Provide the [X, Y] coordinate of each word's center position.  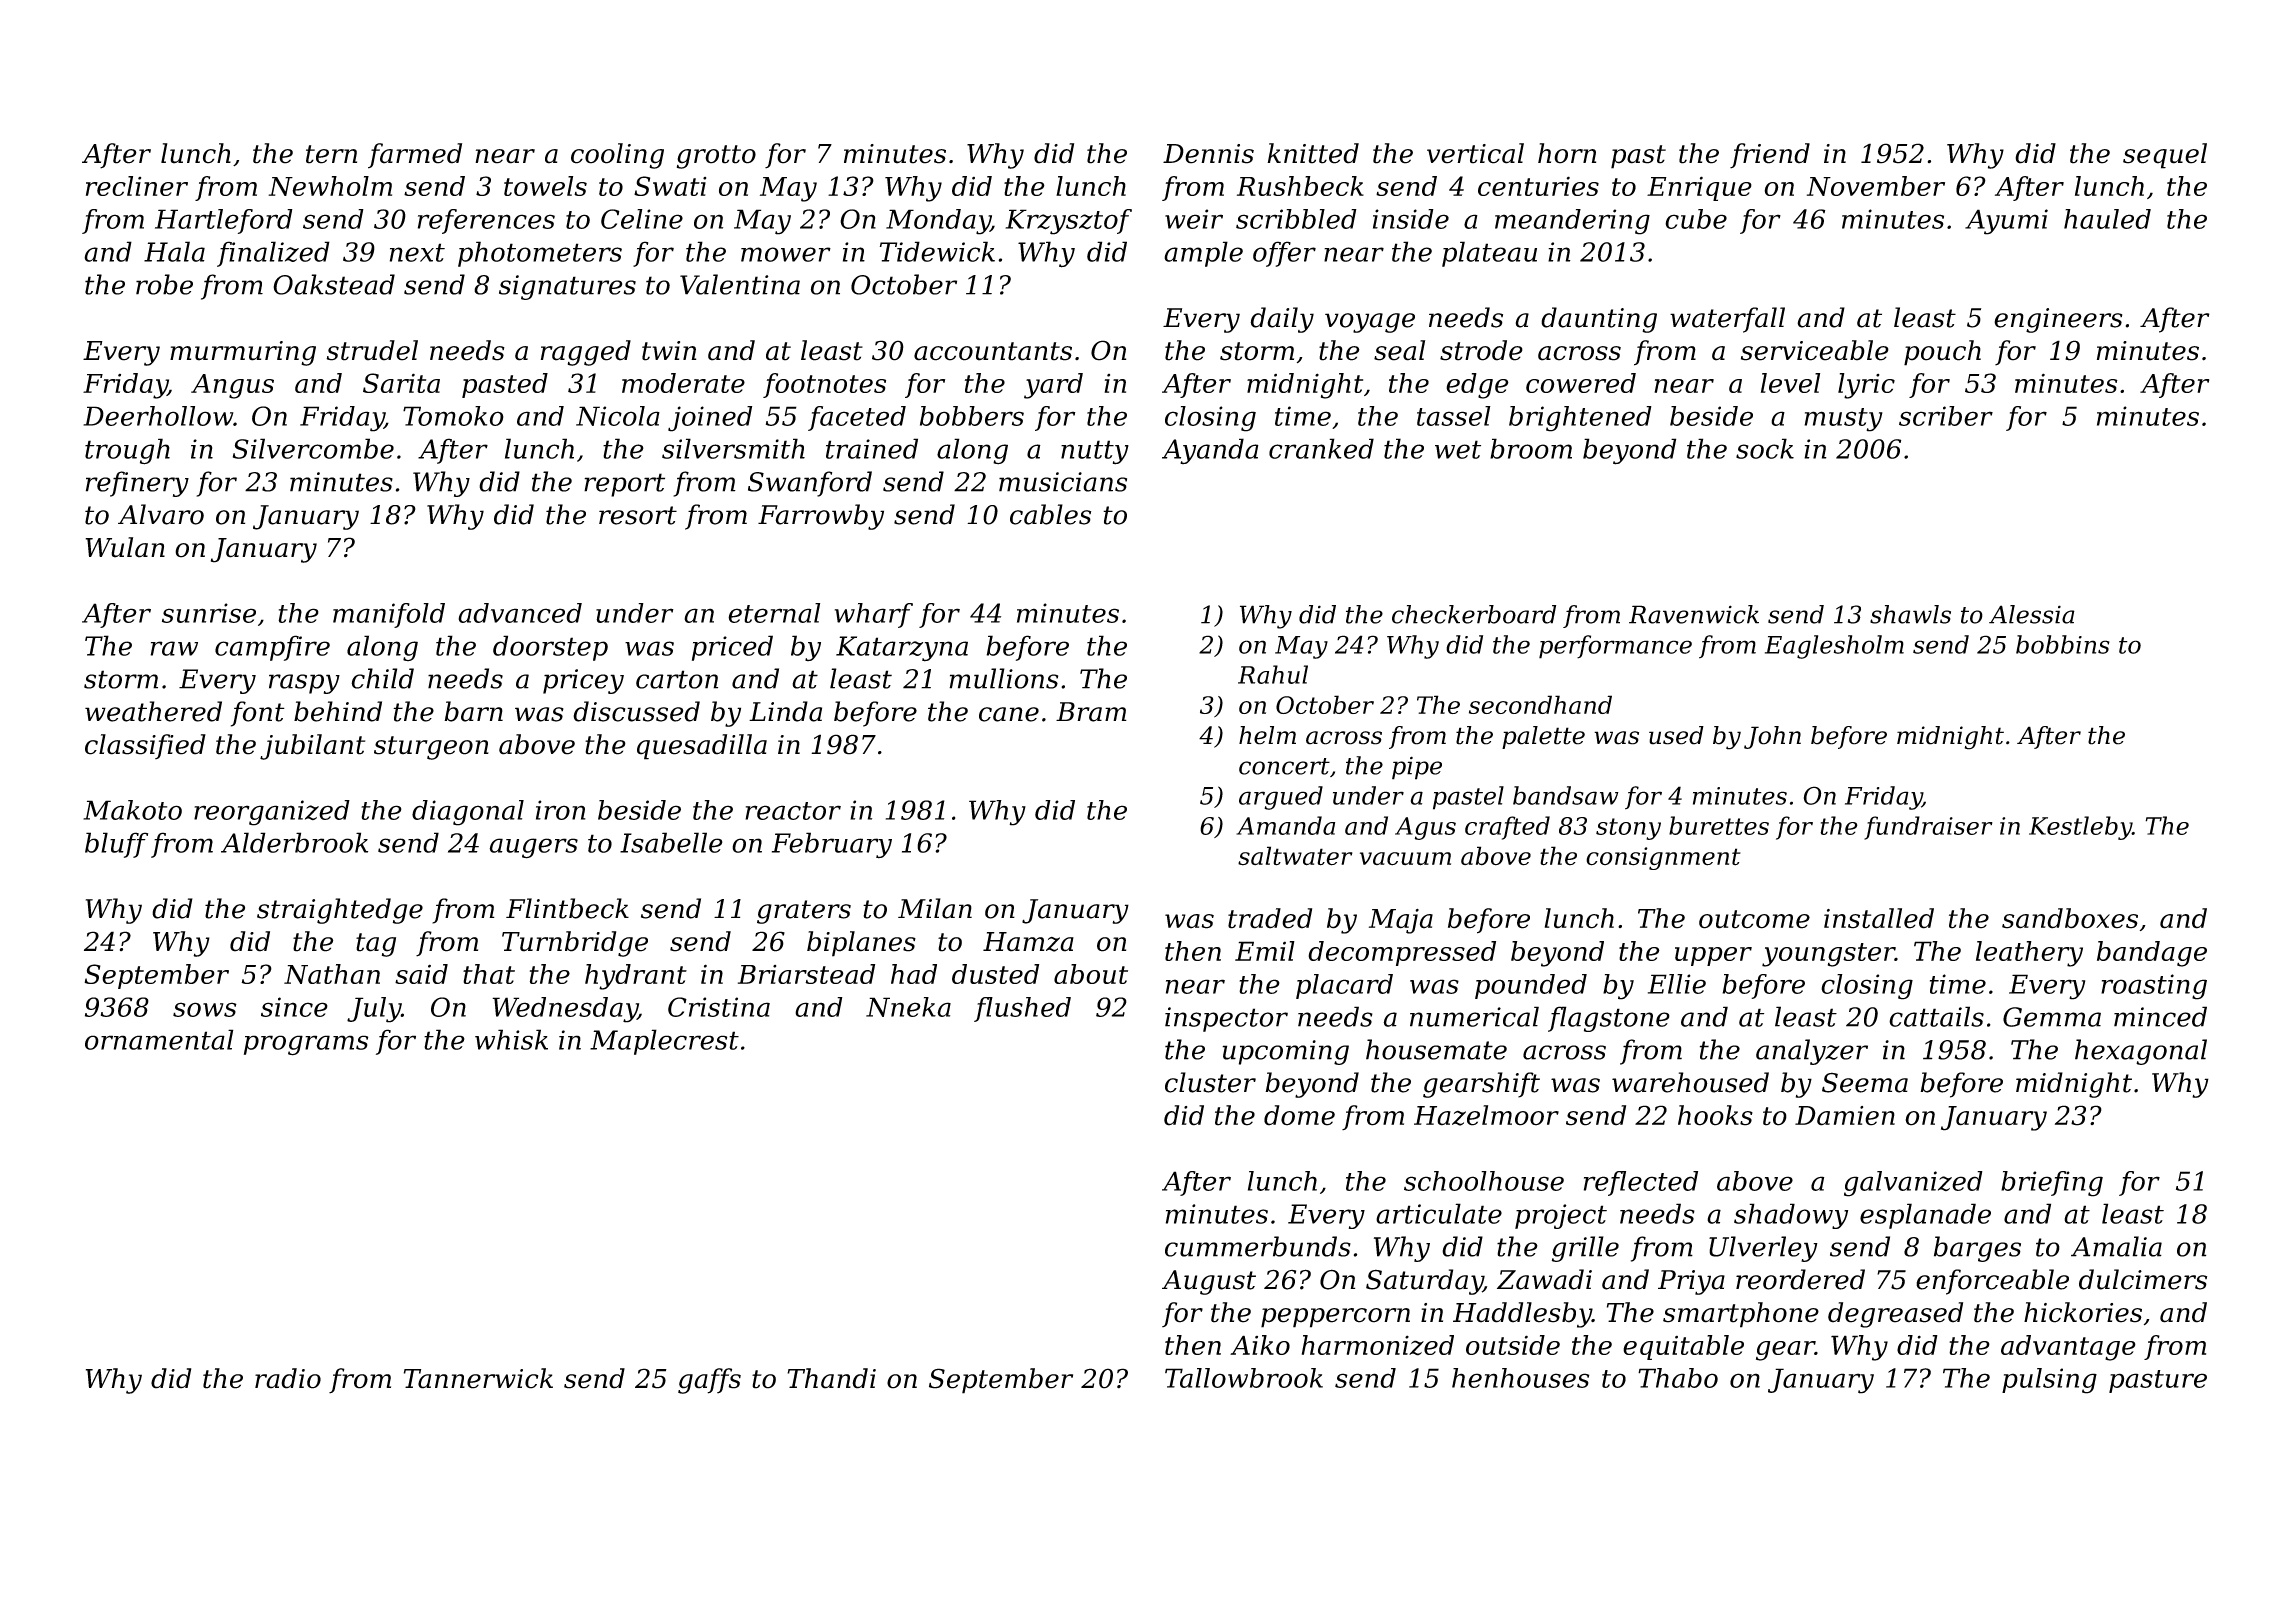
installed [1879, 918]
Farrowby [821, 517]
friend [1770, 156]
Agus [1425, 828]
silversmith [733, 448]
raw [174, 648]
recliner [137, 186]
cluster [1210, 1082]
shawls [1910, 614]
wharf [874, 615]
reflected [1641, 1183]
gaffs [709, 1381]
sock [1765, 448]
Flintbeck [567, 908]
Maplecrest [664, 1042]
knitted [1313, 153]
